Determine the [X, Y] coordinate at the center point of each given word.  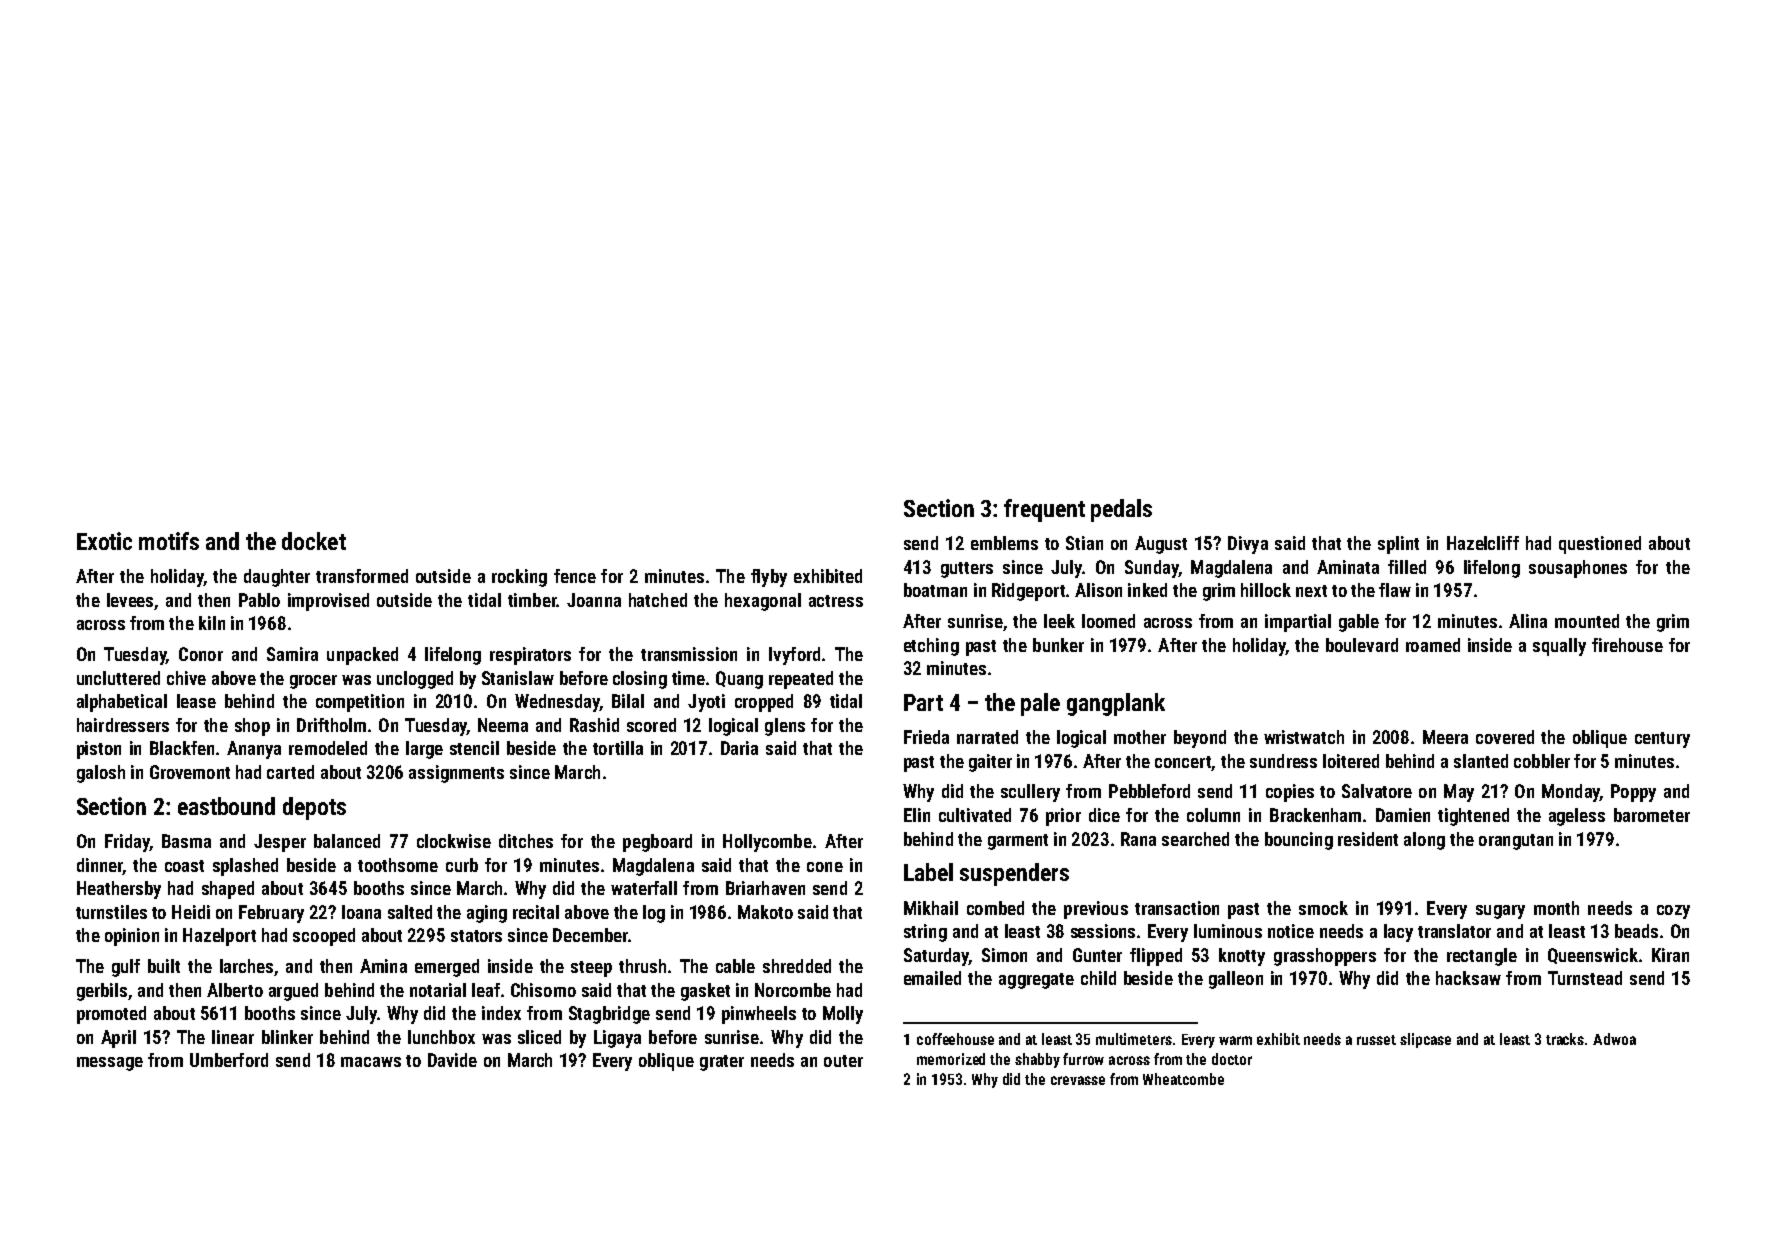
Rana [1138, 839]
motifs [169, 541]
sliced [539, 1037]
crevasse [1078, 1080]
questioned [1600, 545]
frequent [1044, 510]
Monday [1571, 793]
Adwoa [1614, 1039]
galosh [101, 774]
